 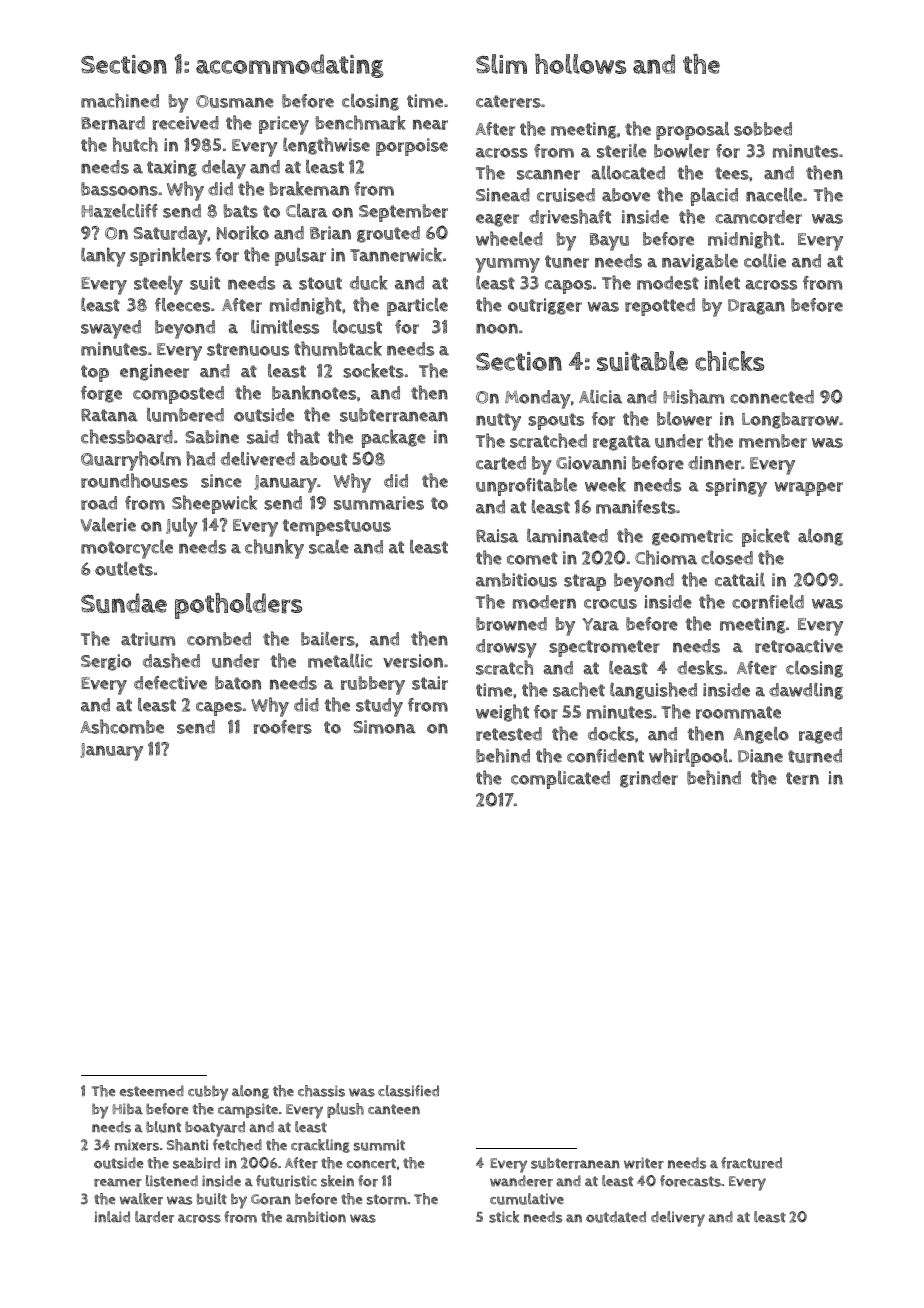 What do you see at coordinates (321, 1091) in the screenshot?
I see `chassis` at bounding box center [321, 1091].
